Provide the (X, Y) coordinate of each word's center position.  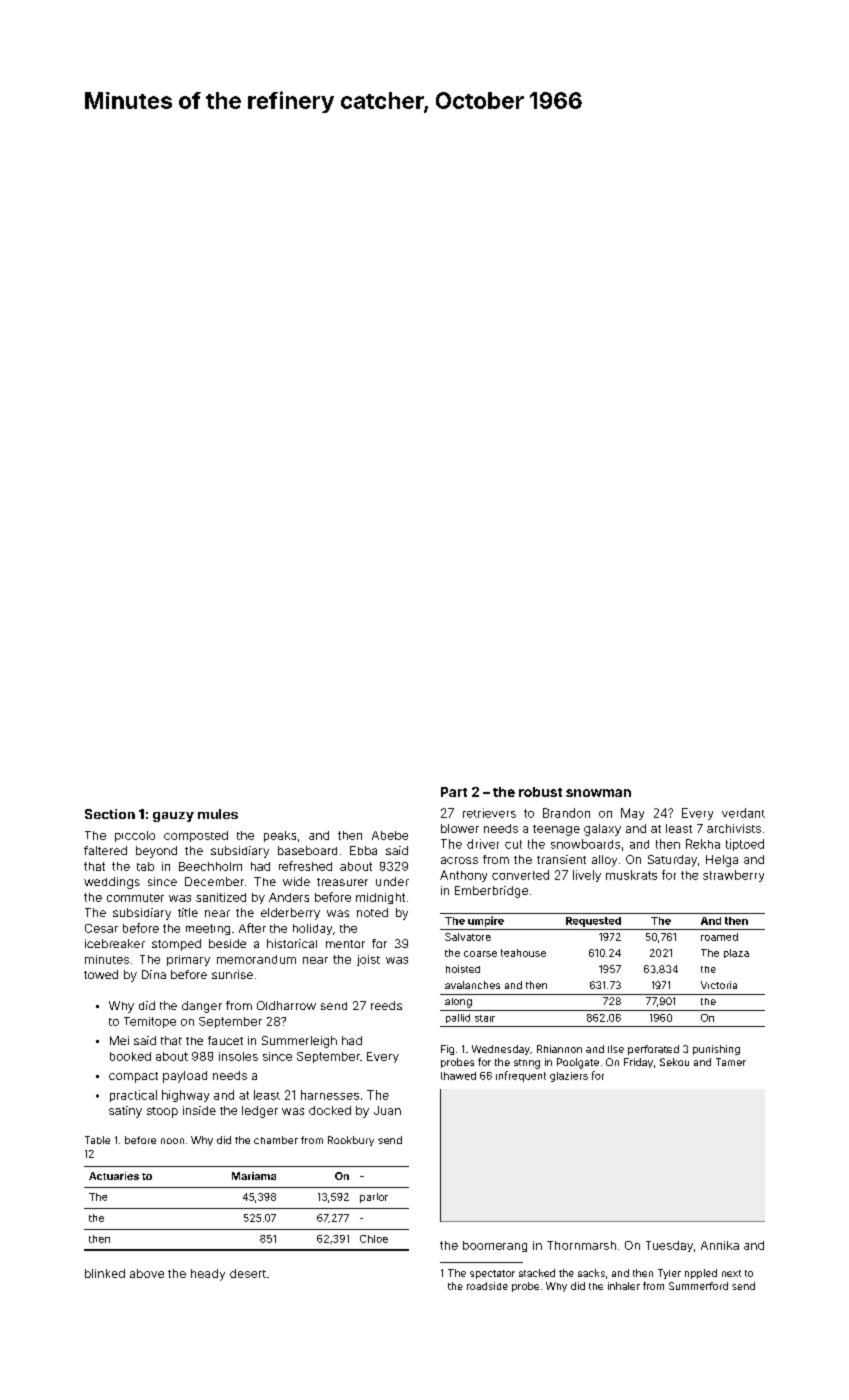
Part (454, 792)
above (147, 1273)
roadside (487, 1286)
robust (540, 792)
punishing (716, 1050)
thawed (458, 1076)
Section (110, 814)
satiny (125, 1112)
